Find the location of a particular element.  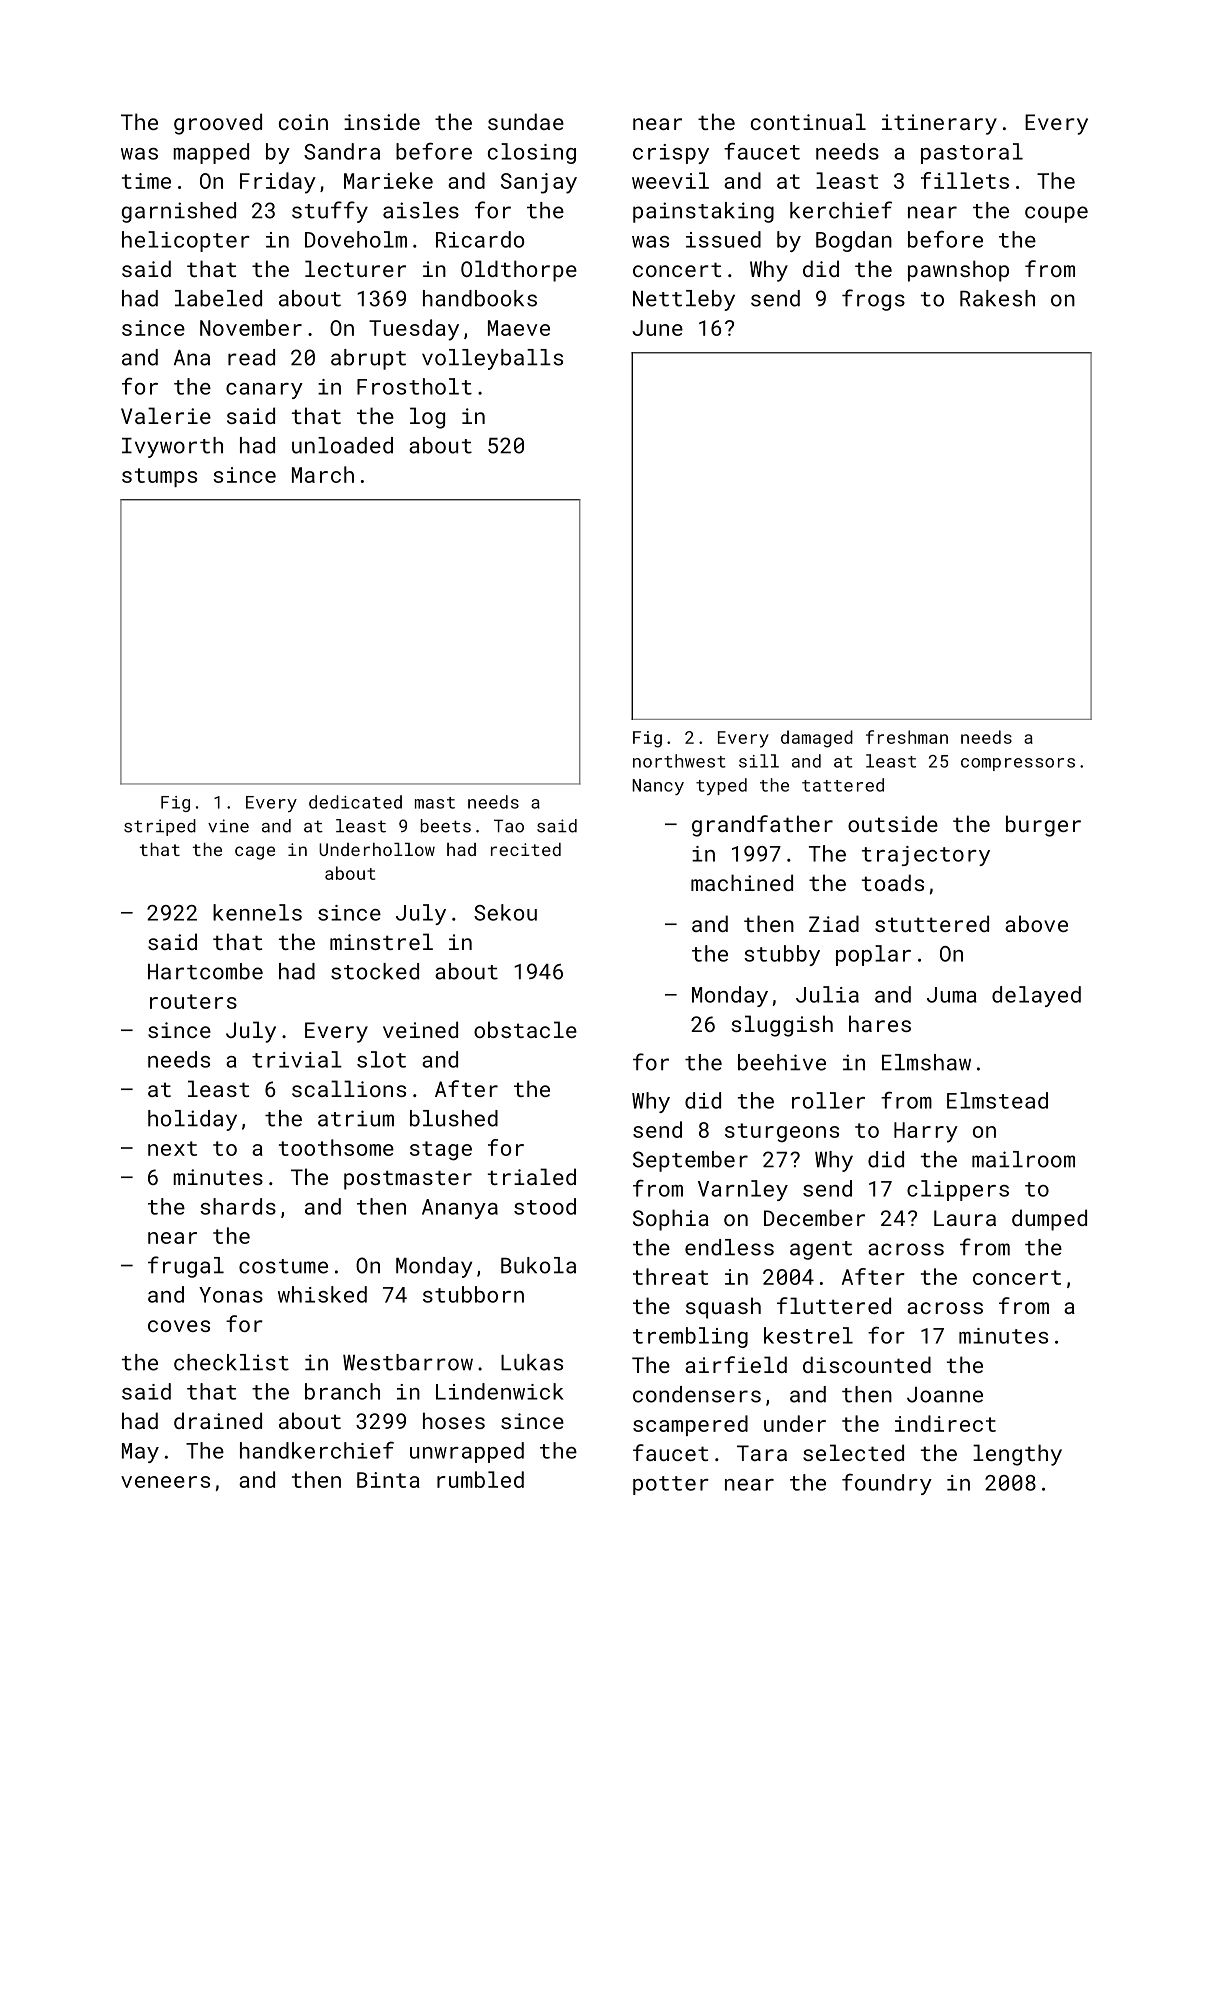

frogs is located at coordinates (873, 300).
